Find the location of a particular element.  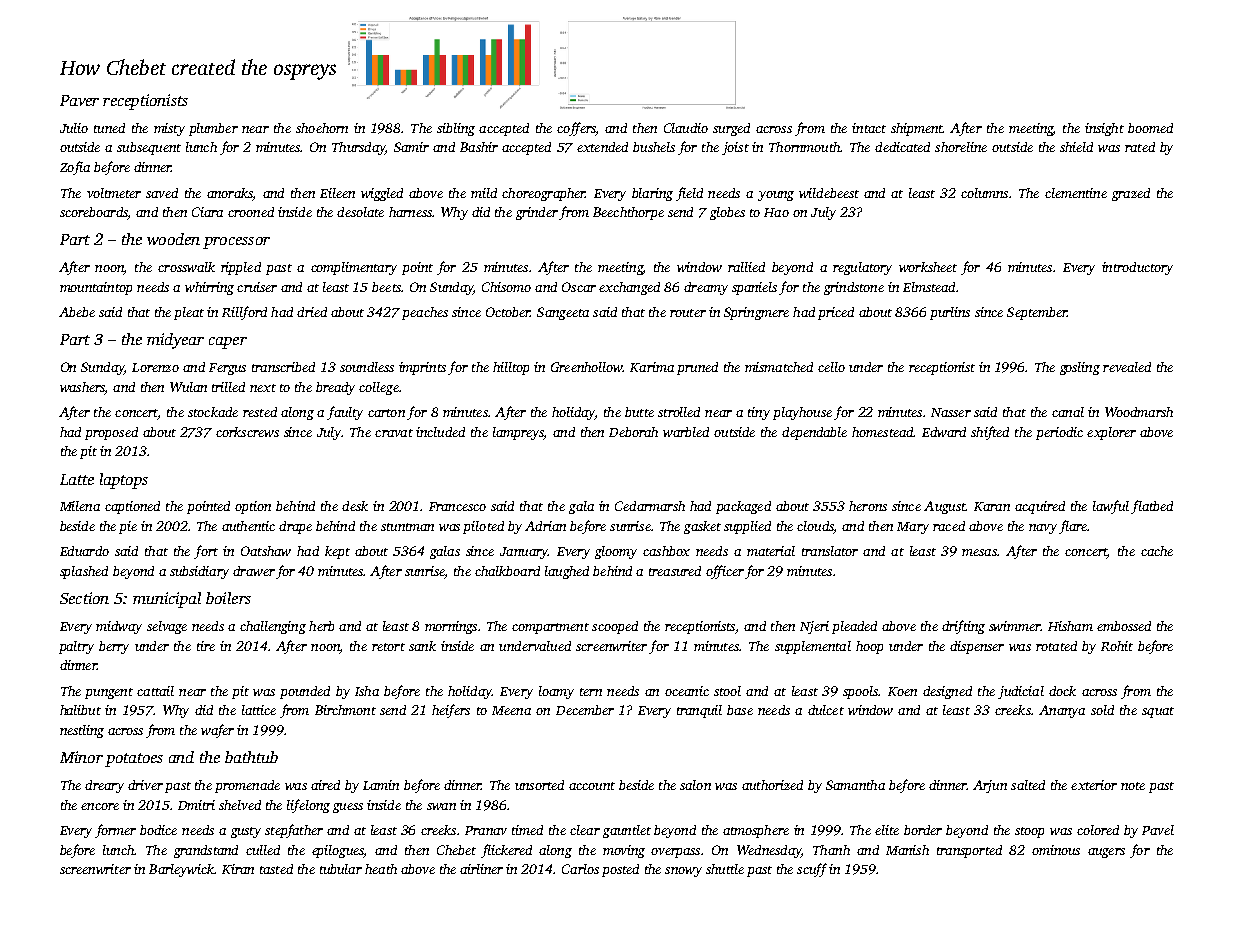

midyear is located at coordinates (175, 341).
